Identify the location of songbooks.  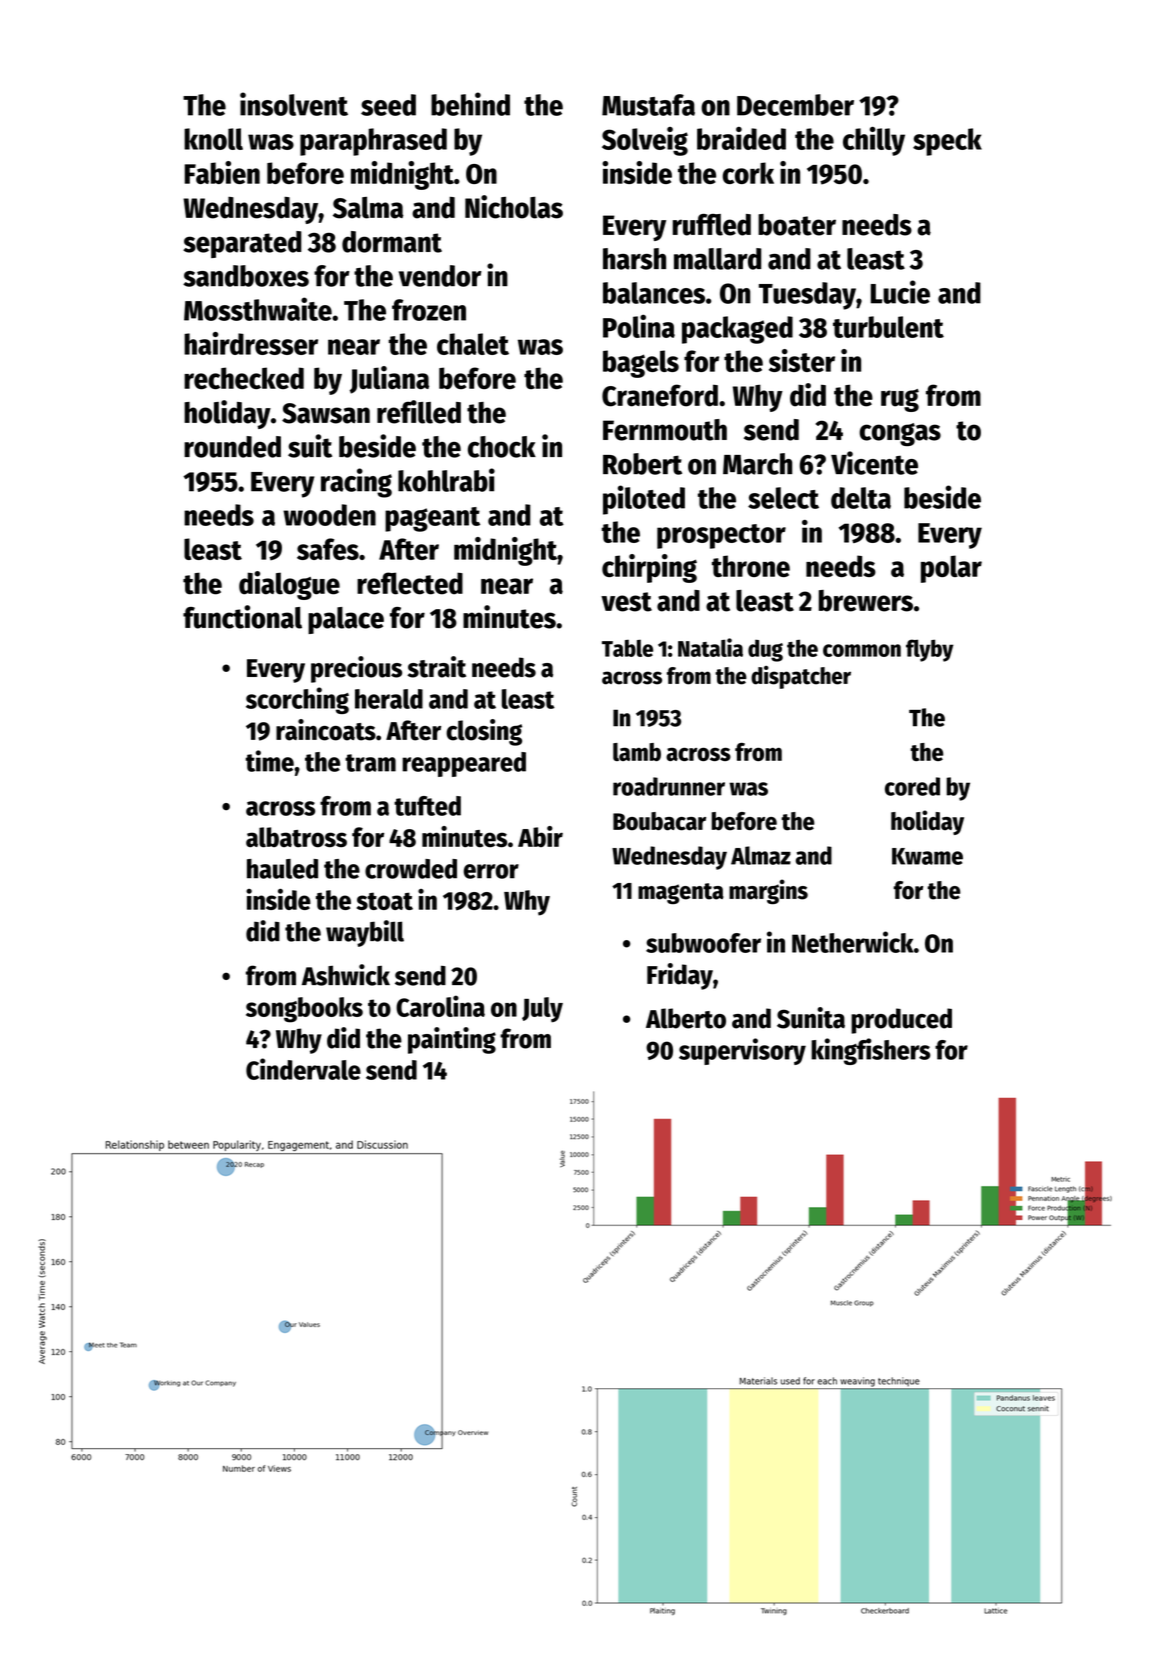
(304, 1010).
